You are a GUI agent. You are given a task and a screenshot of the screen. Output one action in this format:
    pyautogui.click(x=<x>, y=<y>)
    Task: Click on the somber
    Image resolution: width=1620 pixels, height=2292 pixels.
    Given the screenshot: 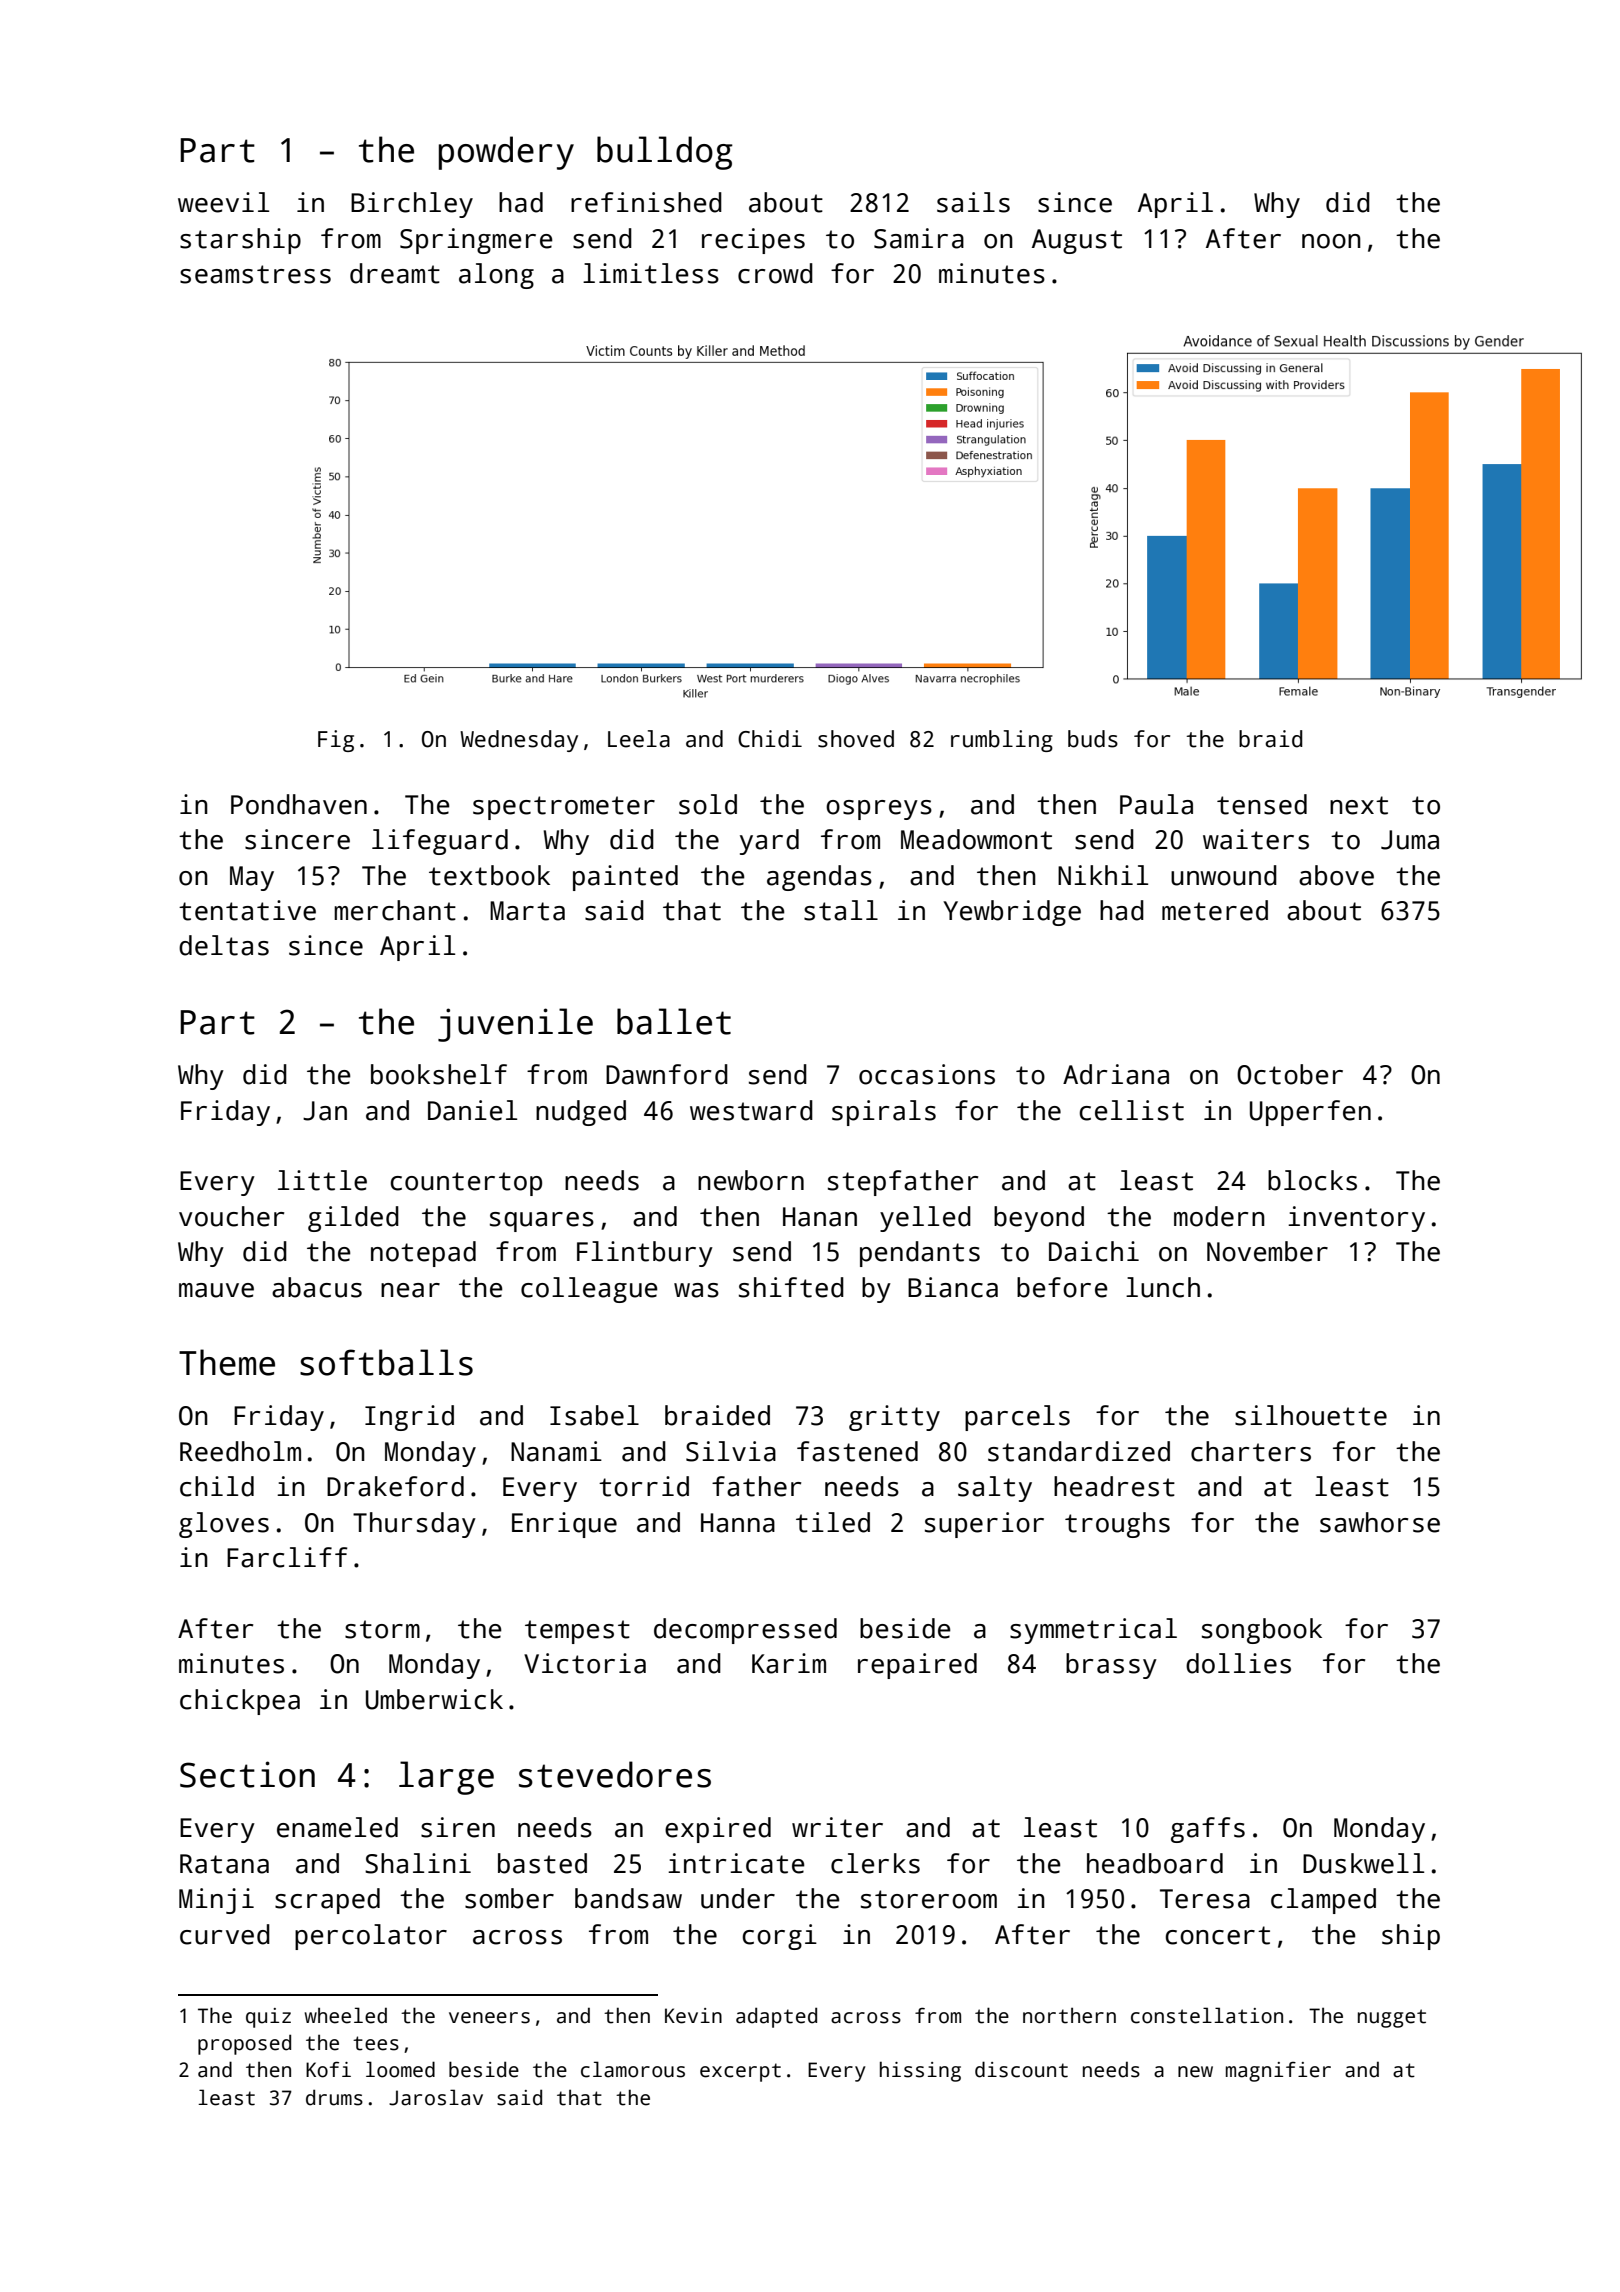 What is the action you would take?
    pyautogui.click(x=509, y=1898)
